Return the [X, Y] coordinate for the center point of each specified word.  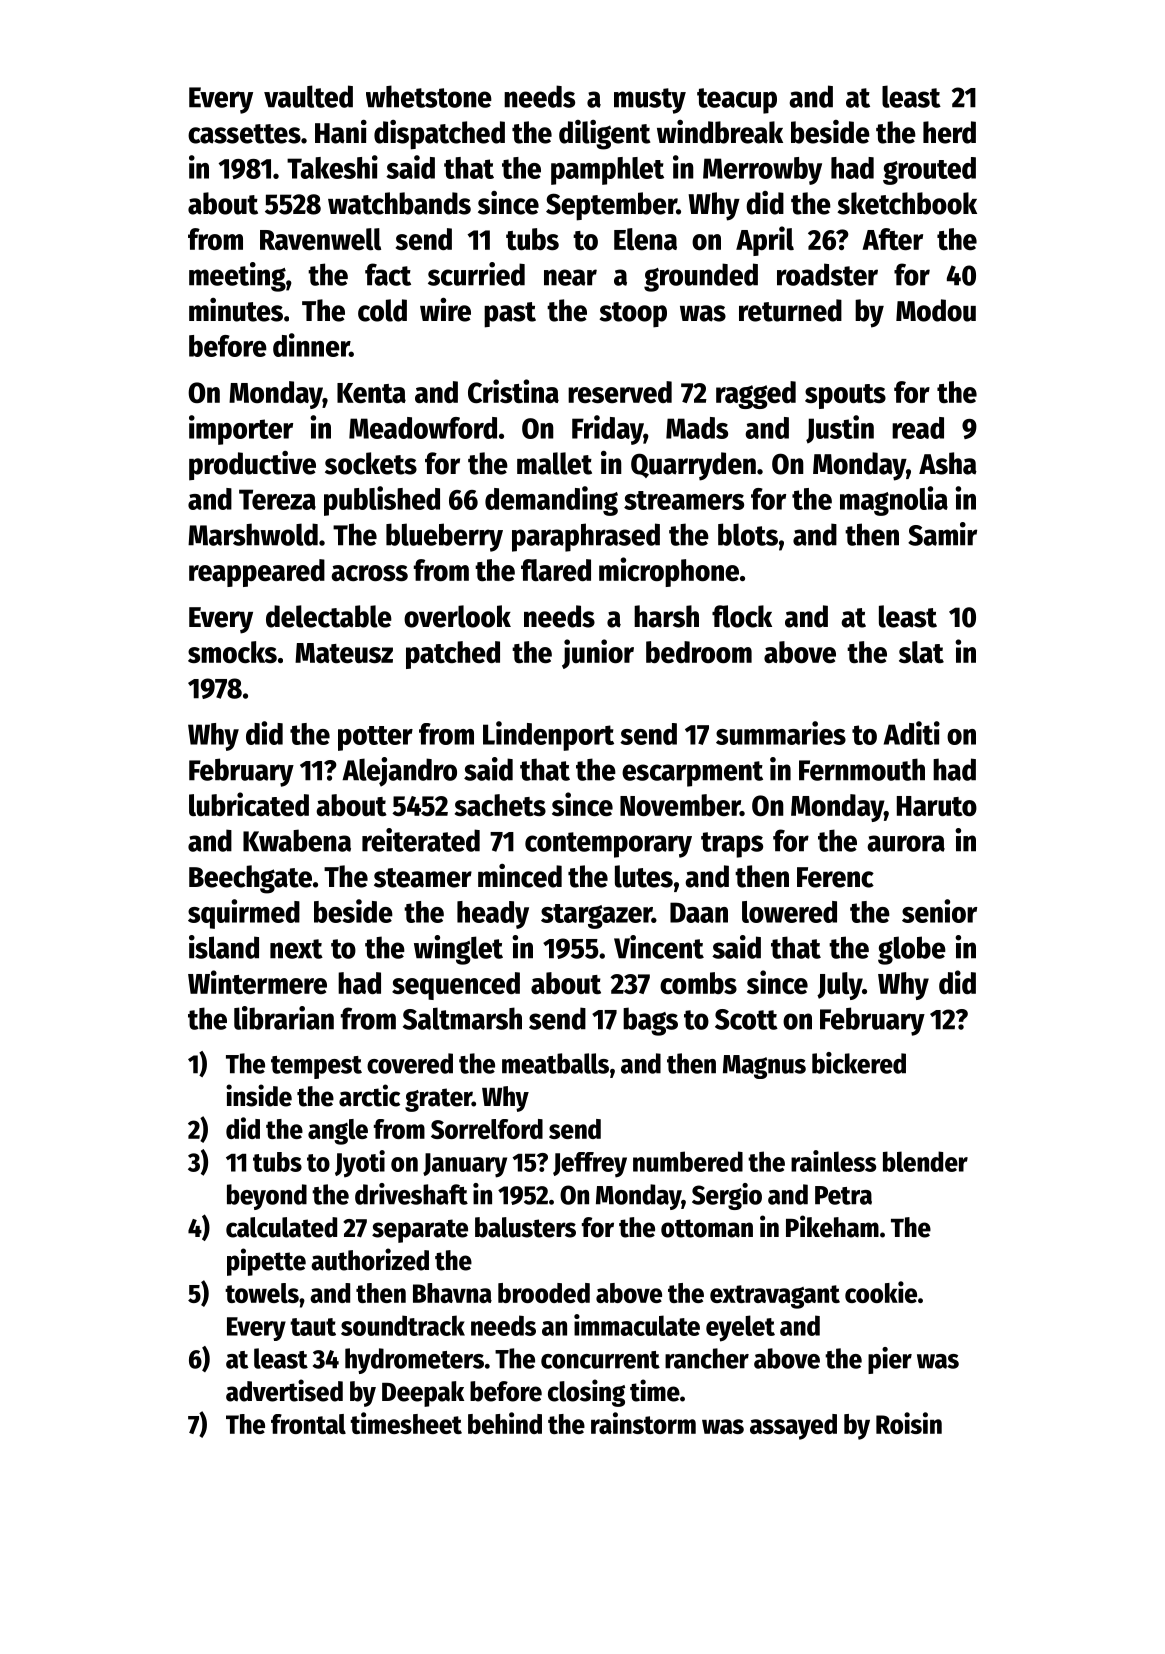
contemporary [608, 845]
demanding [551, 501]
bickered [859, 1063]
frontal [308, 1424]
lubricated [249, 804]
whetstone [429, 96]
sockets [371, 463]
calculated [281, 1227]
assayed [793, 1427]
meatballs [555, 1063]
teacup [737, 101]
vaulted [308, 96]
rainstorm [643, 1423]
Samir [942, 534]
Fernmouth [862, 769]
